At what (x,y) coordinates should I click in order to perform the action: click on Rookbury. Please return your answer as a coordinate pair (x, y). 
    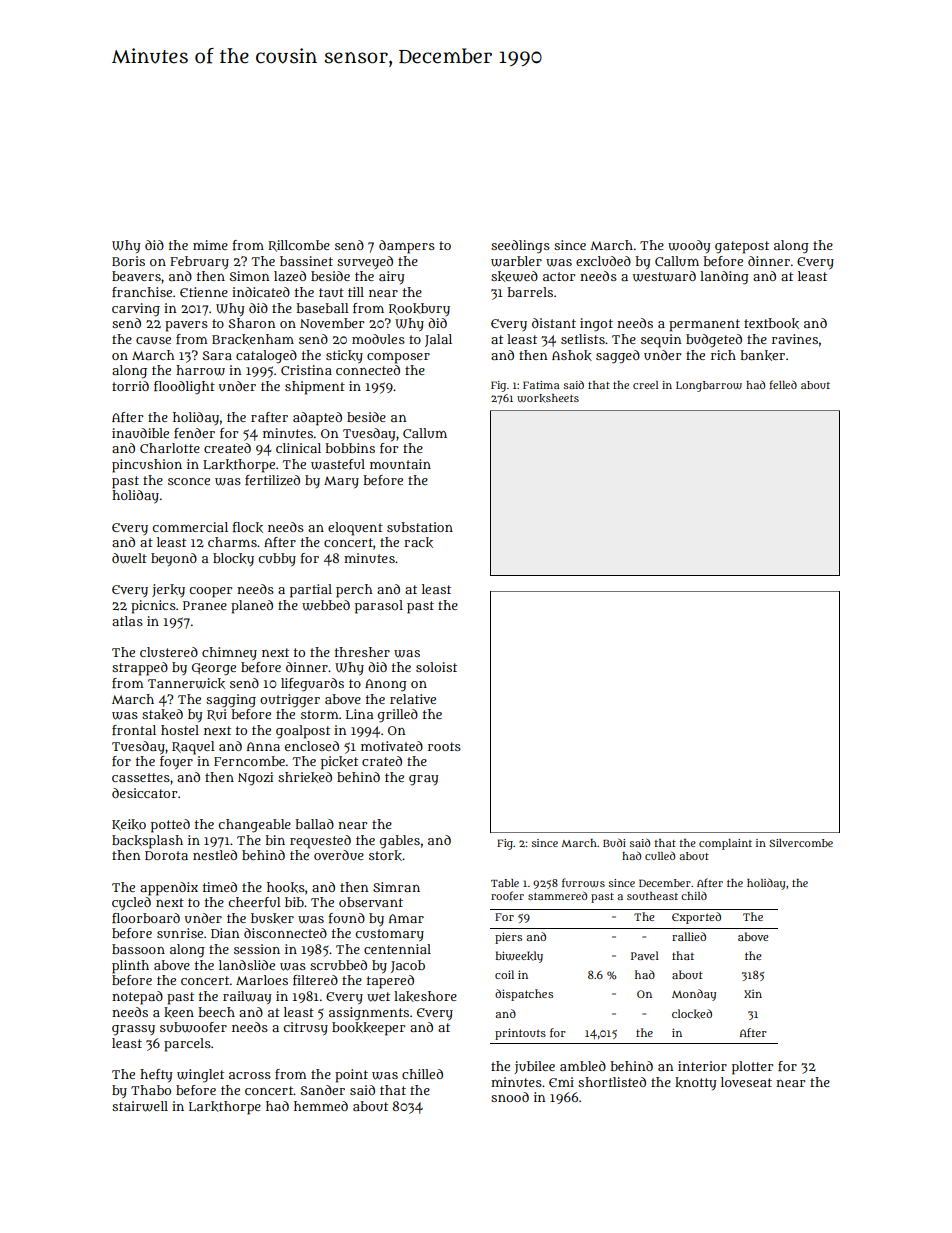
    Looking at the image, I should click on (419, 309).
